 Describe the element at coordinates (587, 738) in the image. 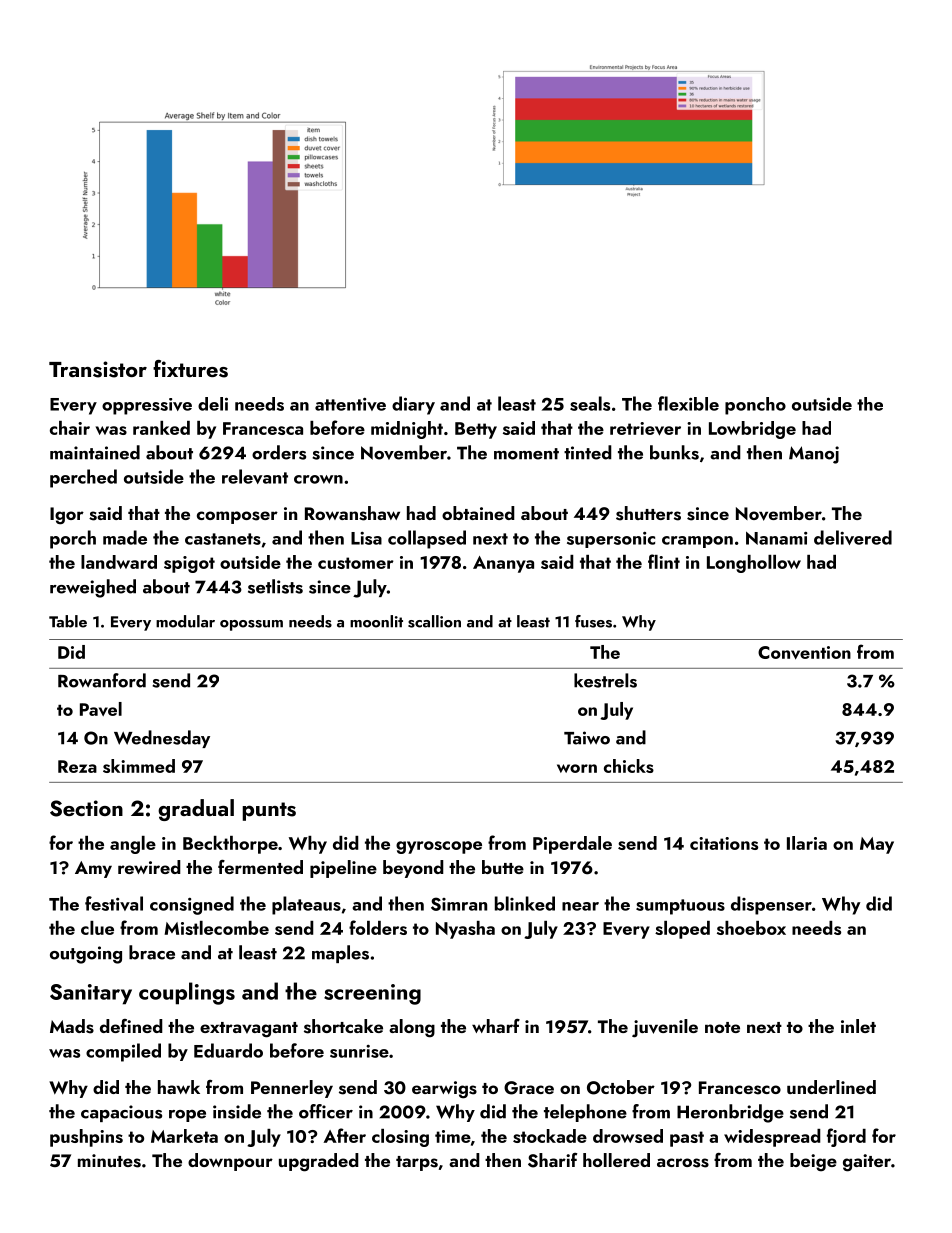

I see `Taiwo` at that location.
